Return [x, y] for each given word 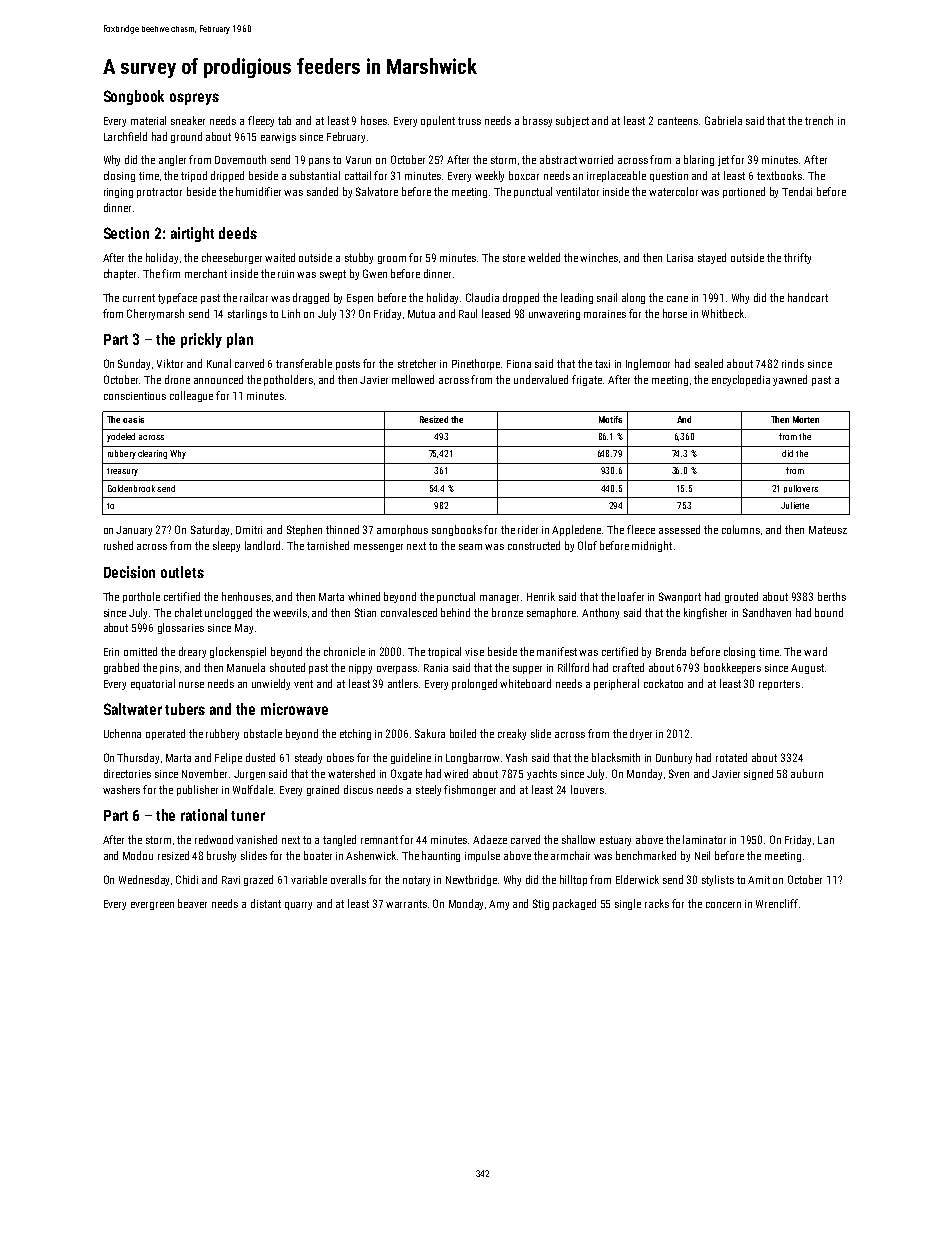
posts [348, 365]
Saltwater [133, 709]
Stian [365, 612]
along [633, 298]
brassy [537, 121]
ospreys [194, 99]
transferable [304, 363]
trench [819, 120]
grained [323, 790]
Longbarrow [472, 758]
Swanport [680, 597]
